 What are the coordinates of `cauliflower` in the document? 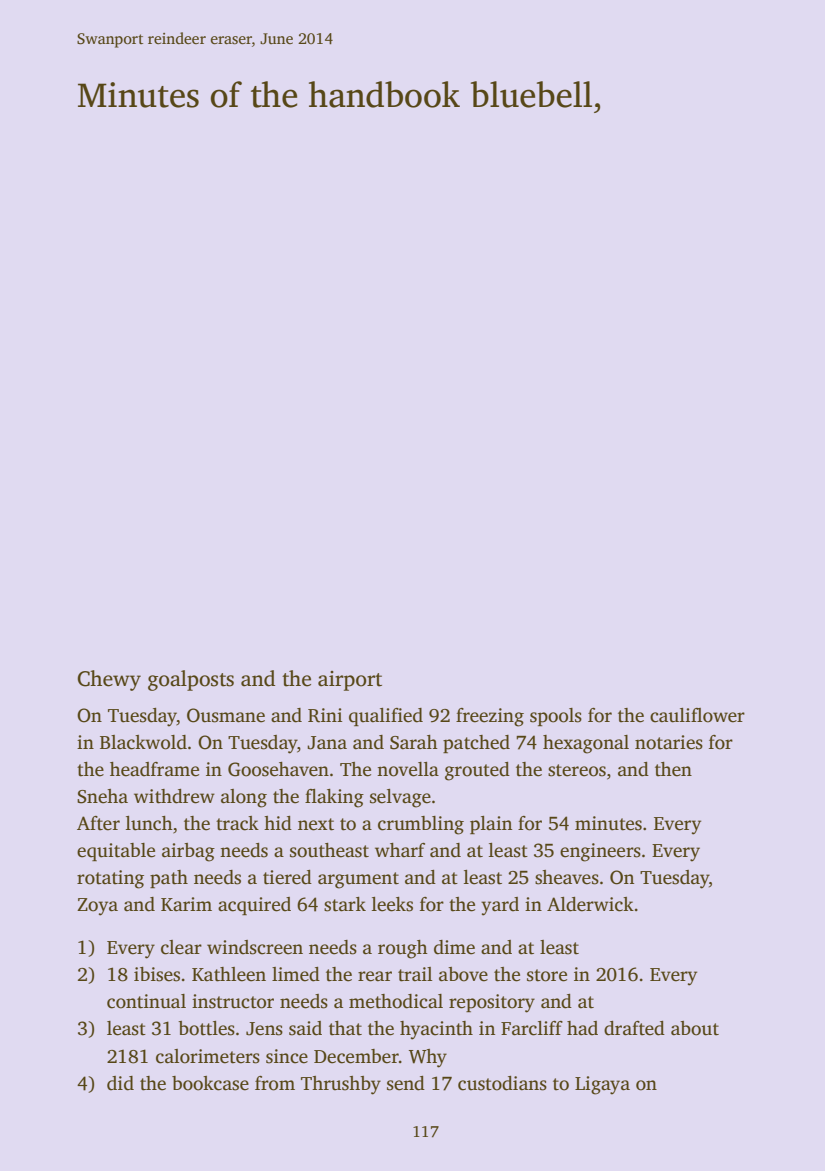 It's located at (697, 715).
